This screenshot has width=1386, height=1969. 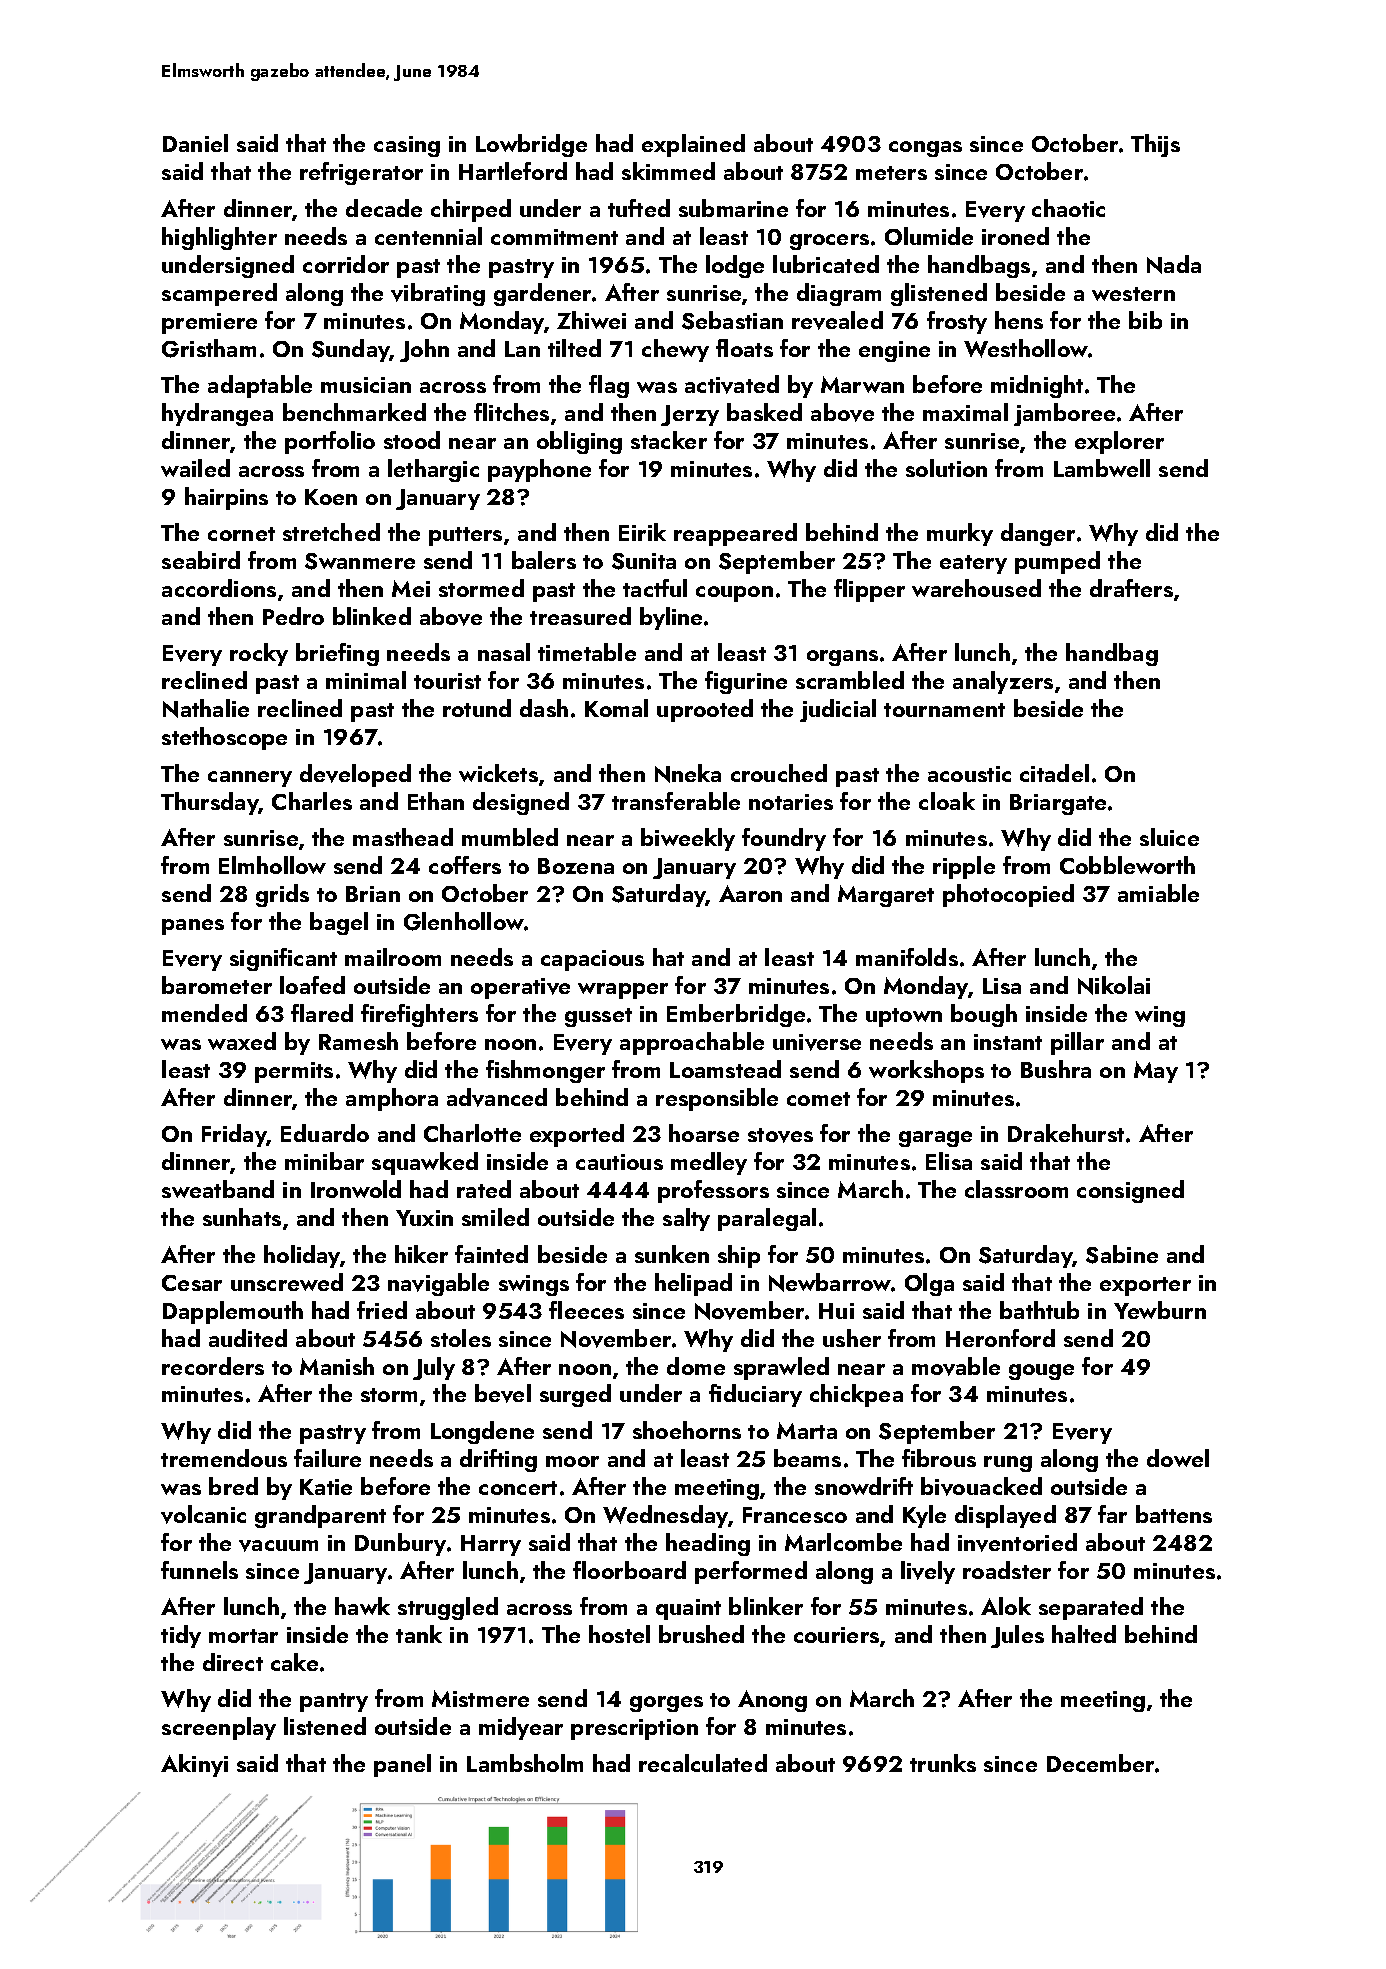 What do you see at coordinates (733, 208) in the screenshot?
I see `submarine` at bounding box center [733, 208].
